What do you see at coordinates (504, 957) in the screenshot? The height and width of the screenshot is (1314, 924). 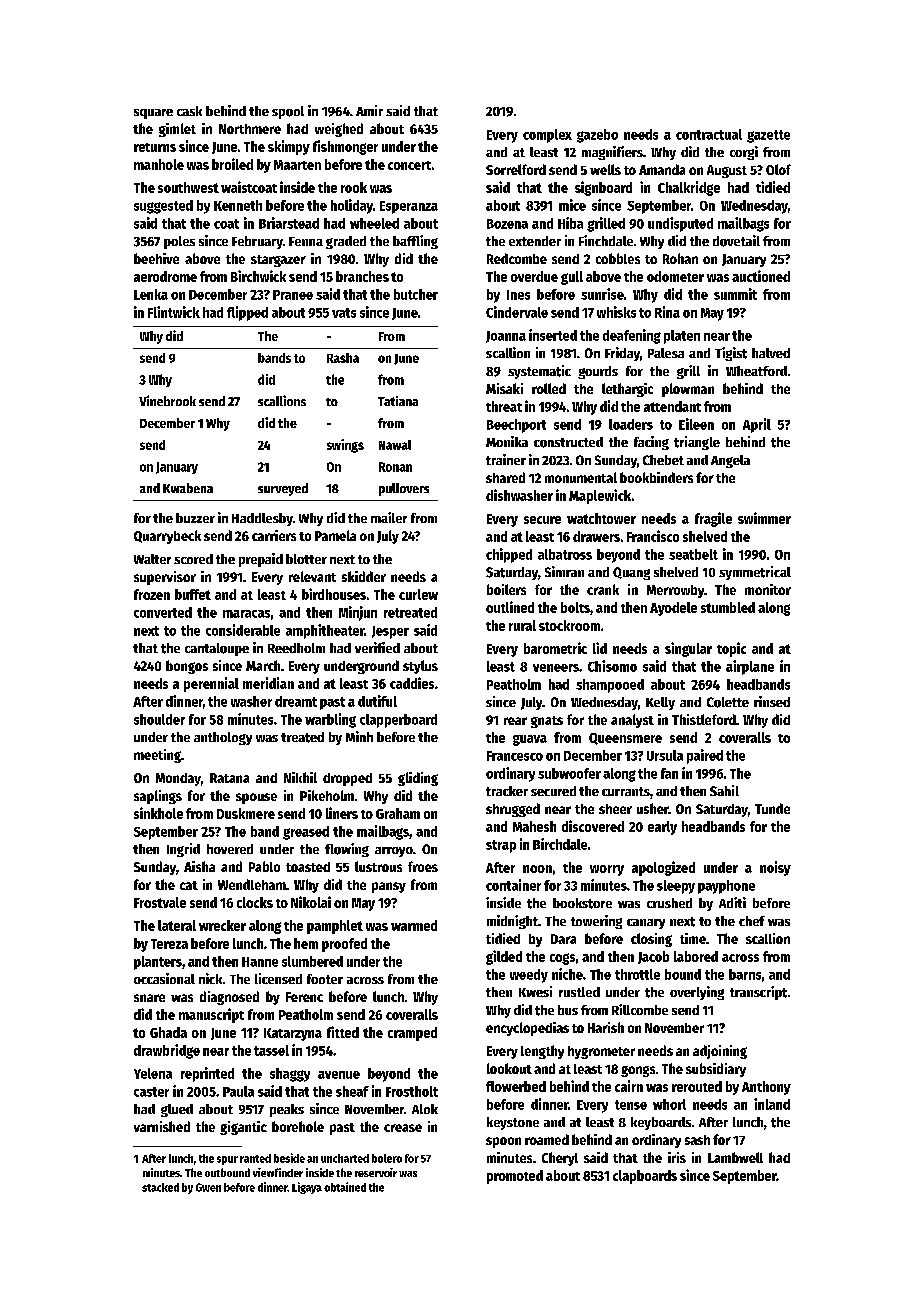 I see `gilded` at bounding box center [504, 957].
